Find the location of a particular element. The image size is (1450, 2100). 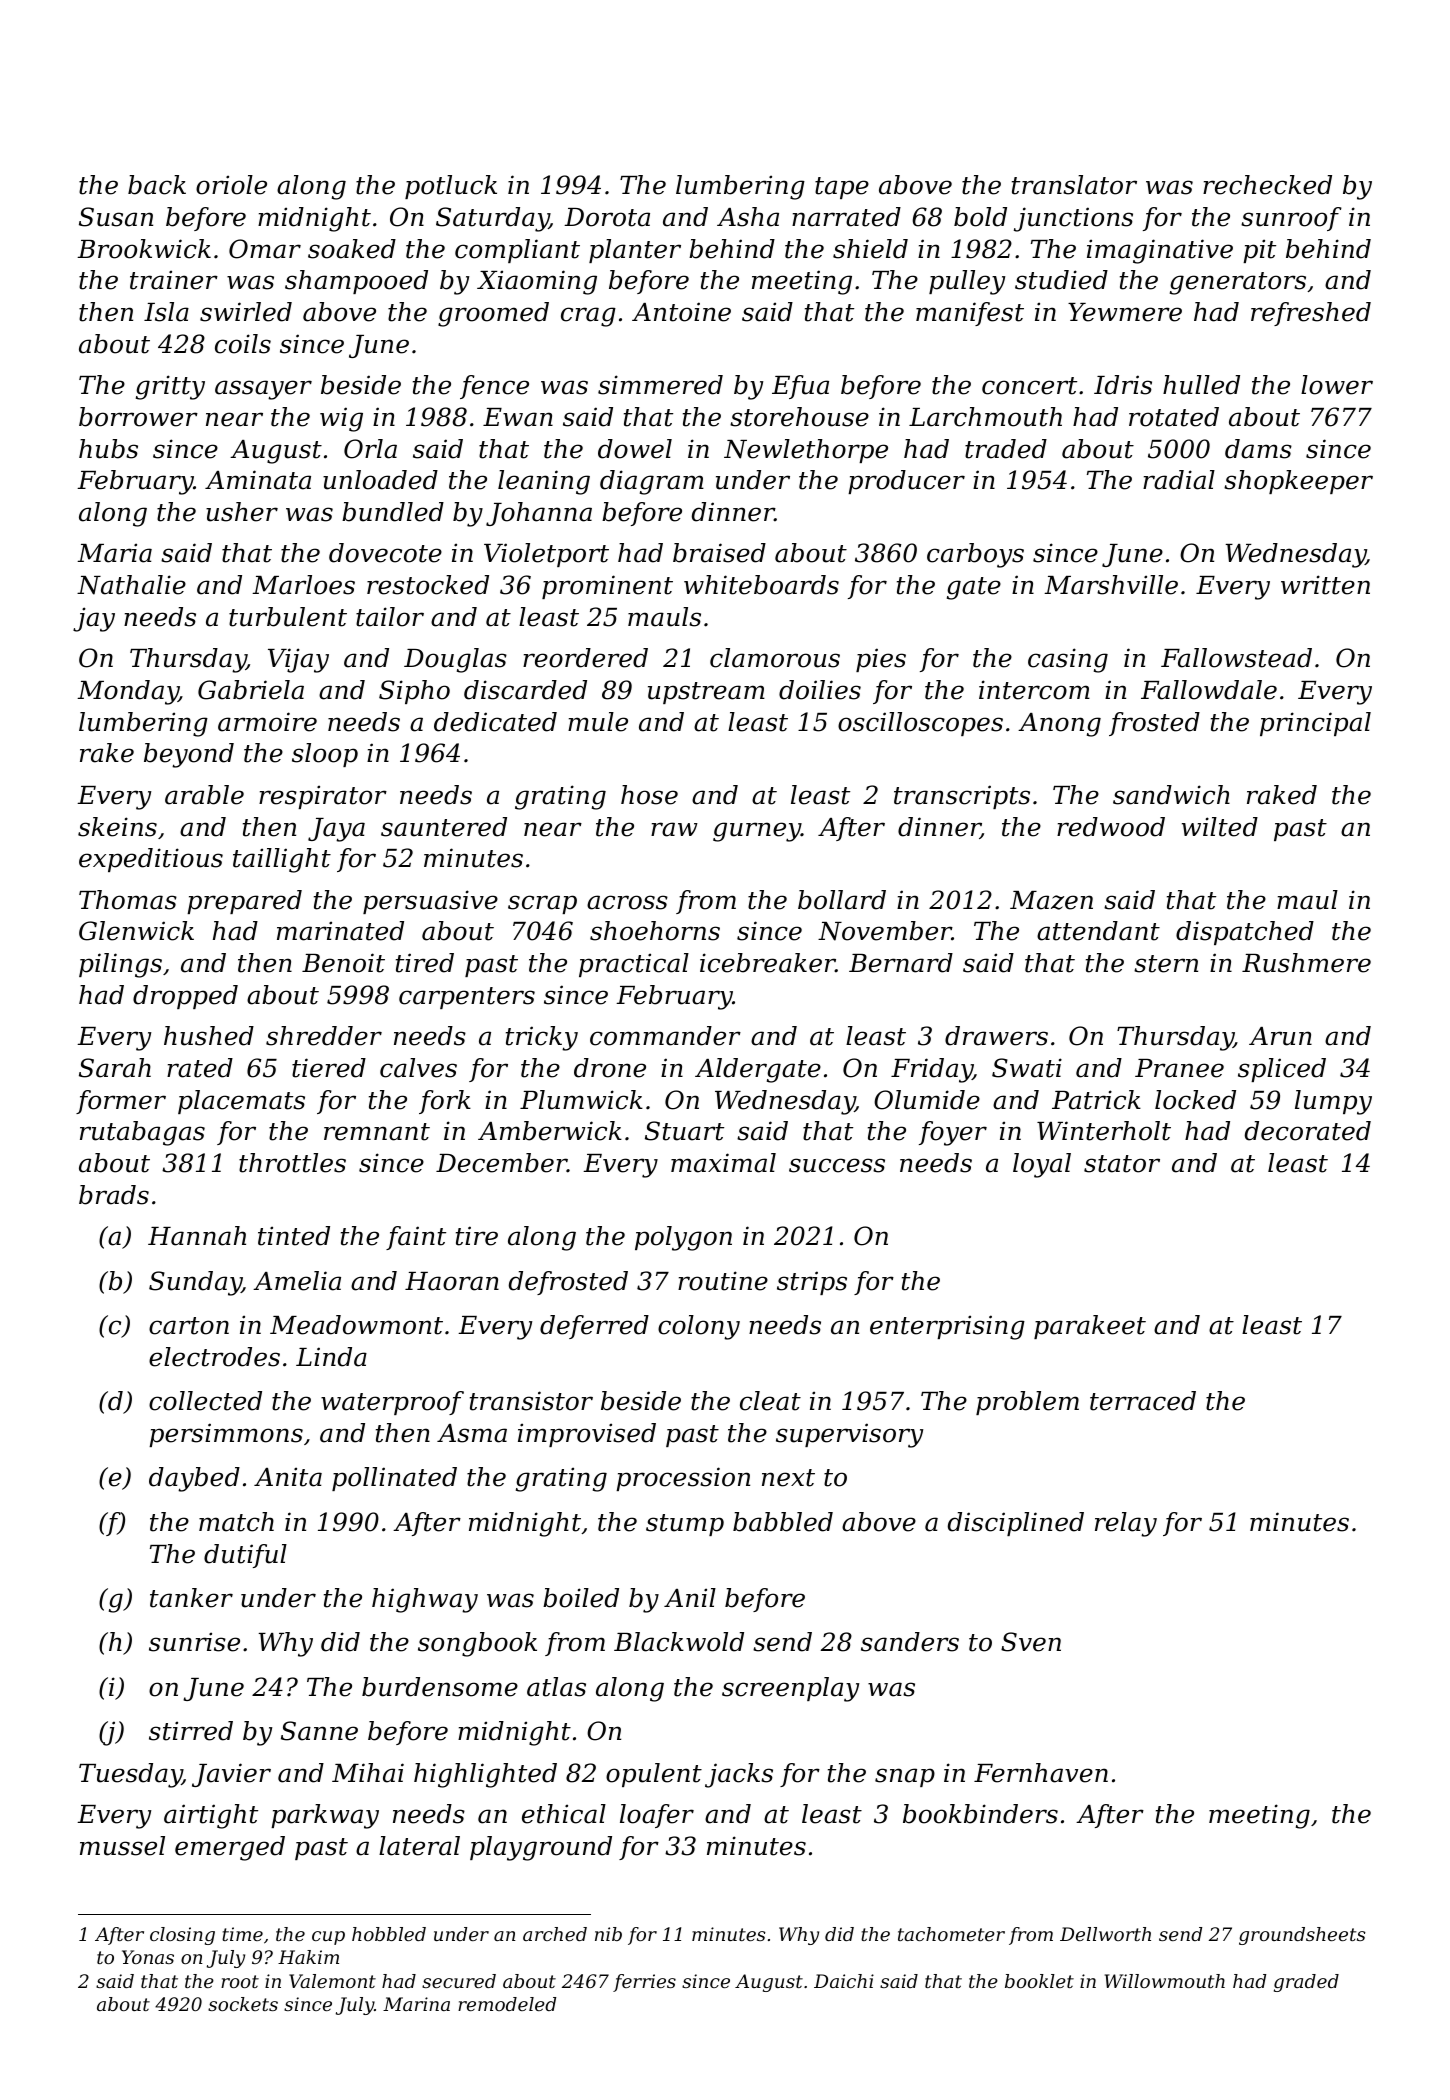

Fernhaven is located at coordinates (1041, 1773).
